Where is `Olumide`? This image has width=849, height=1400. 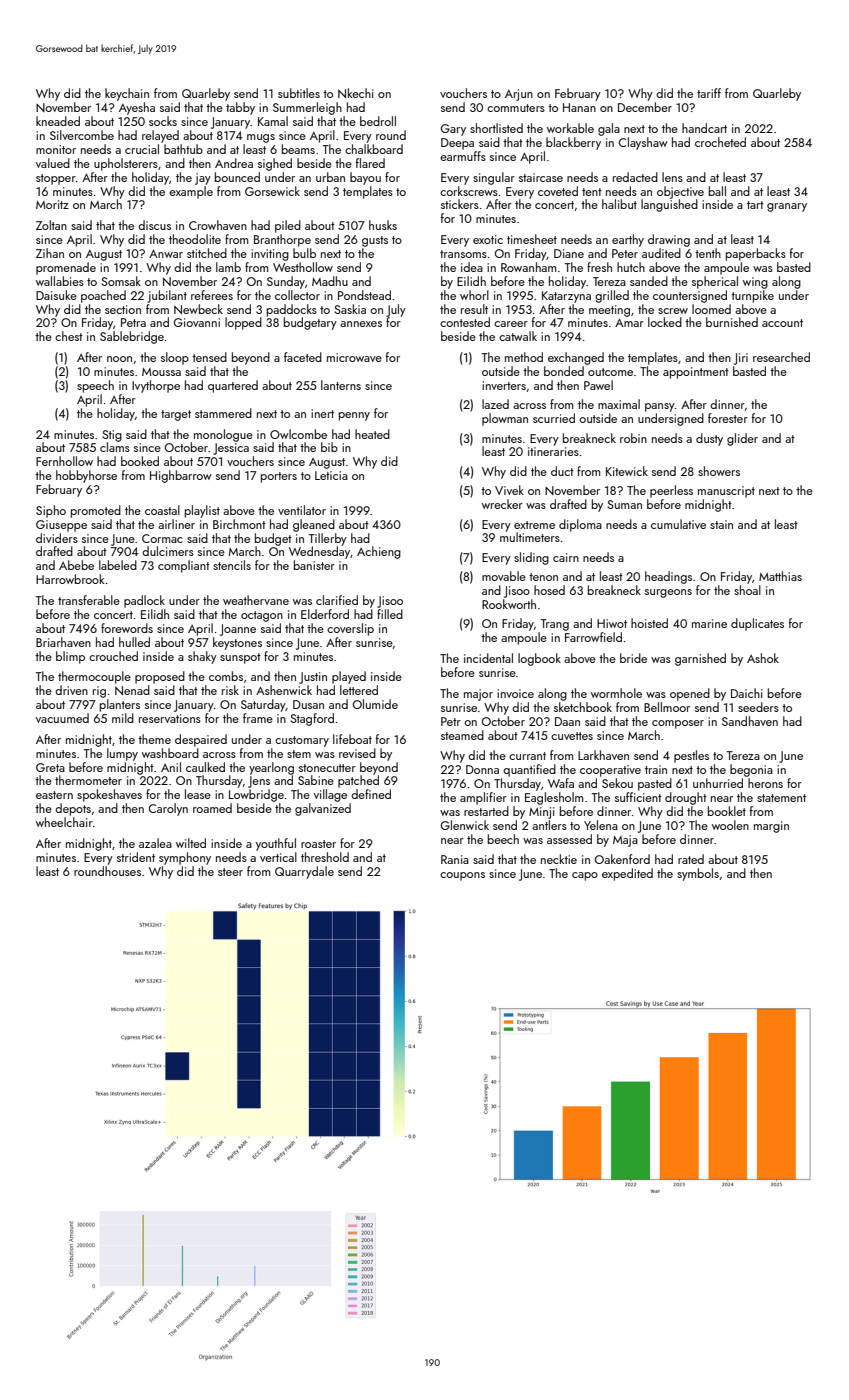 Olumide is located at coordinates (375, 704).
